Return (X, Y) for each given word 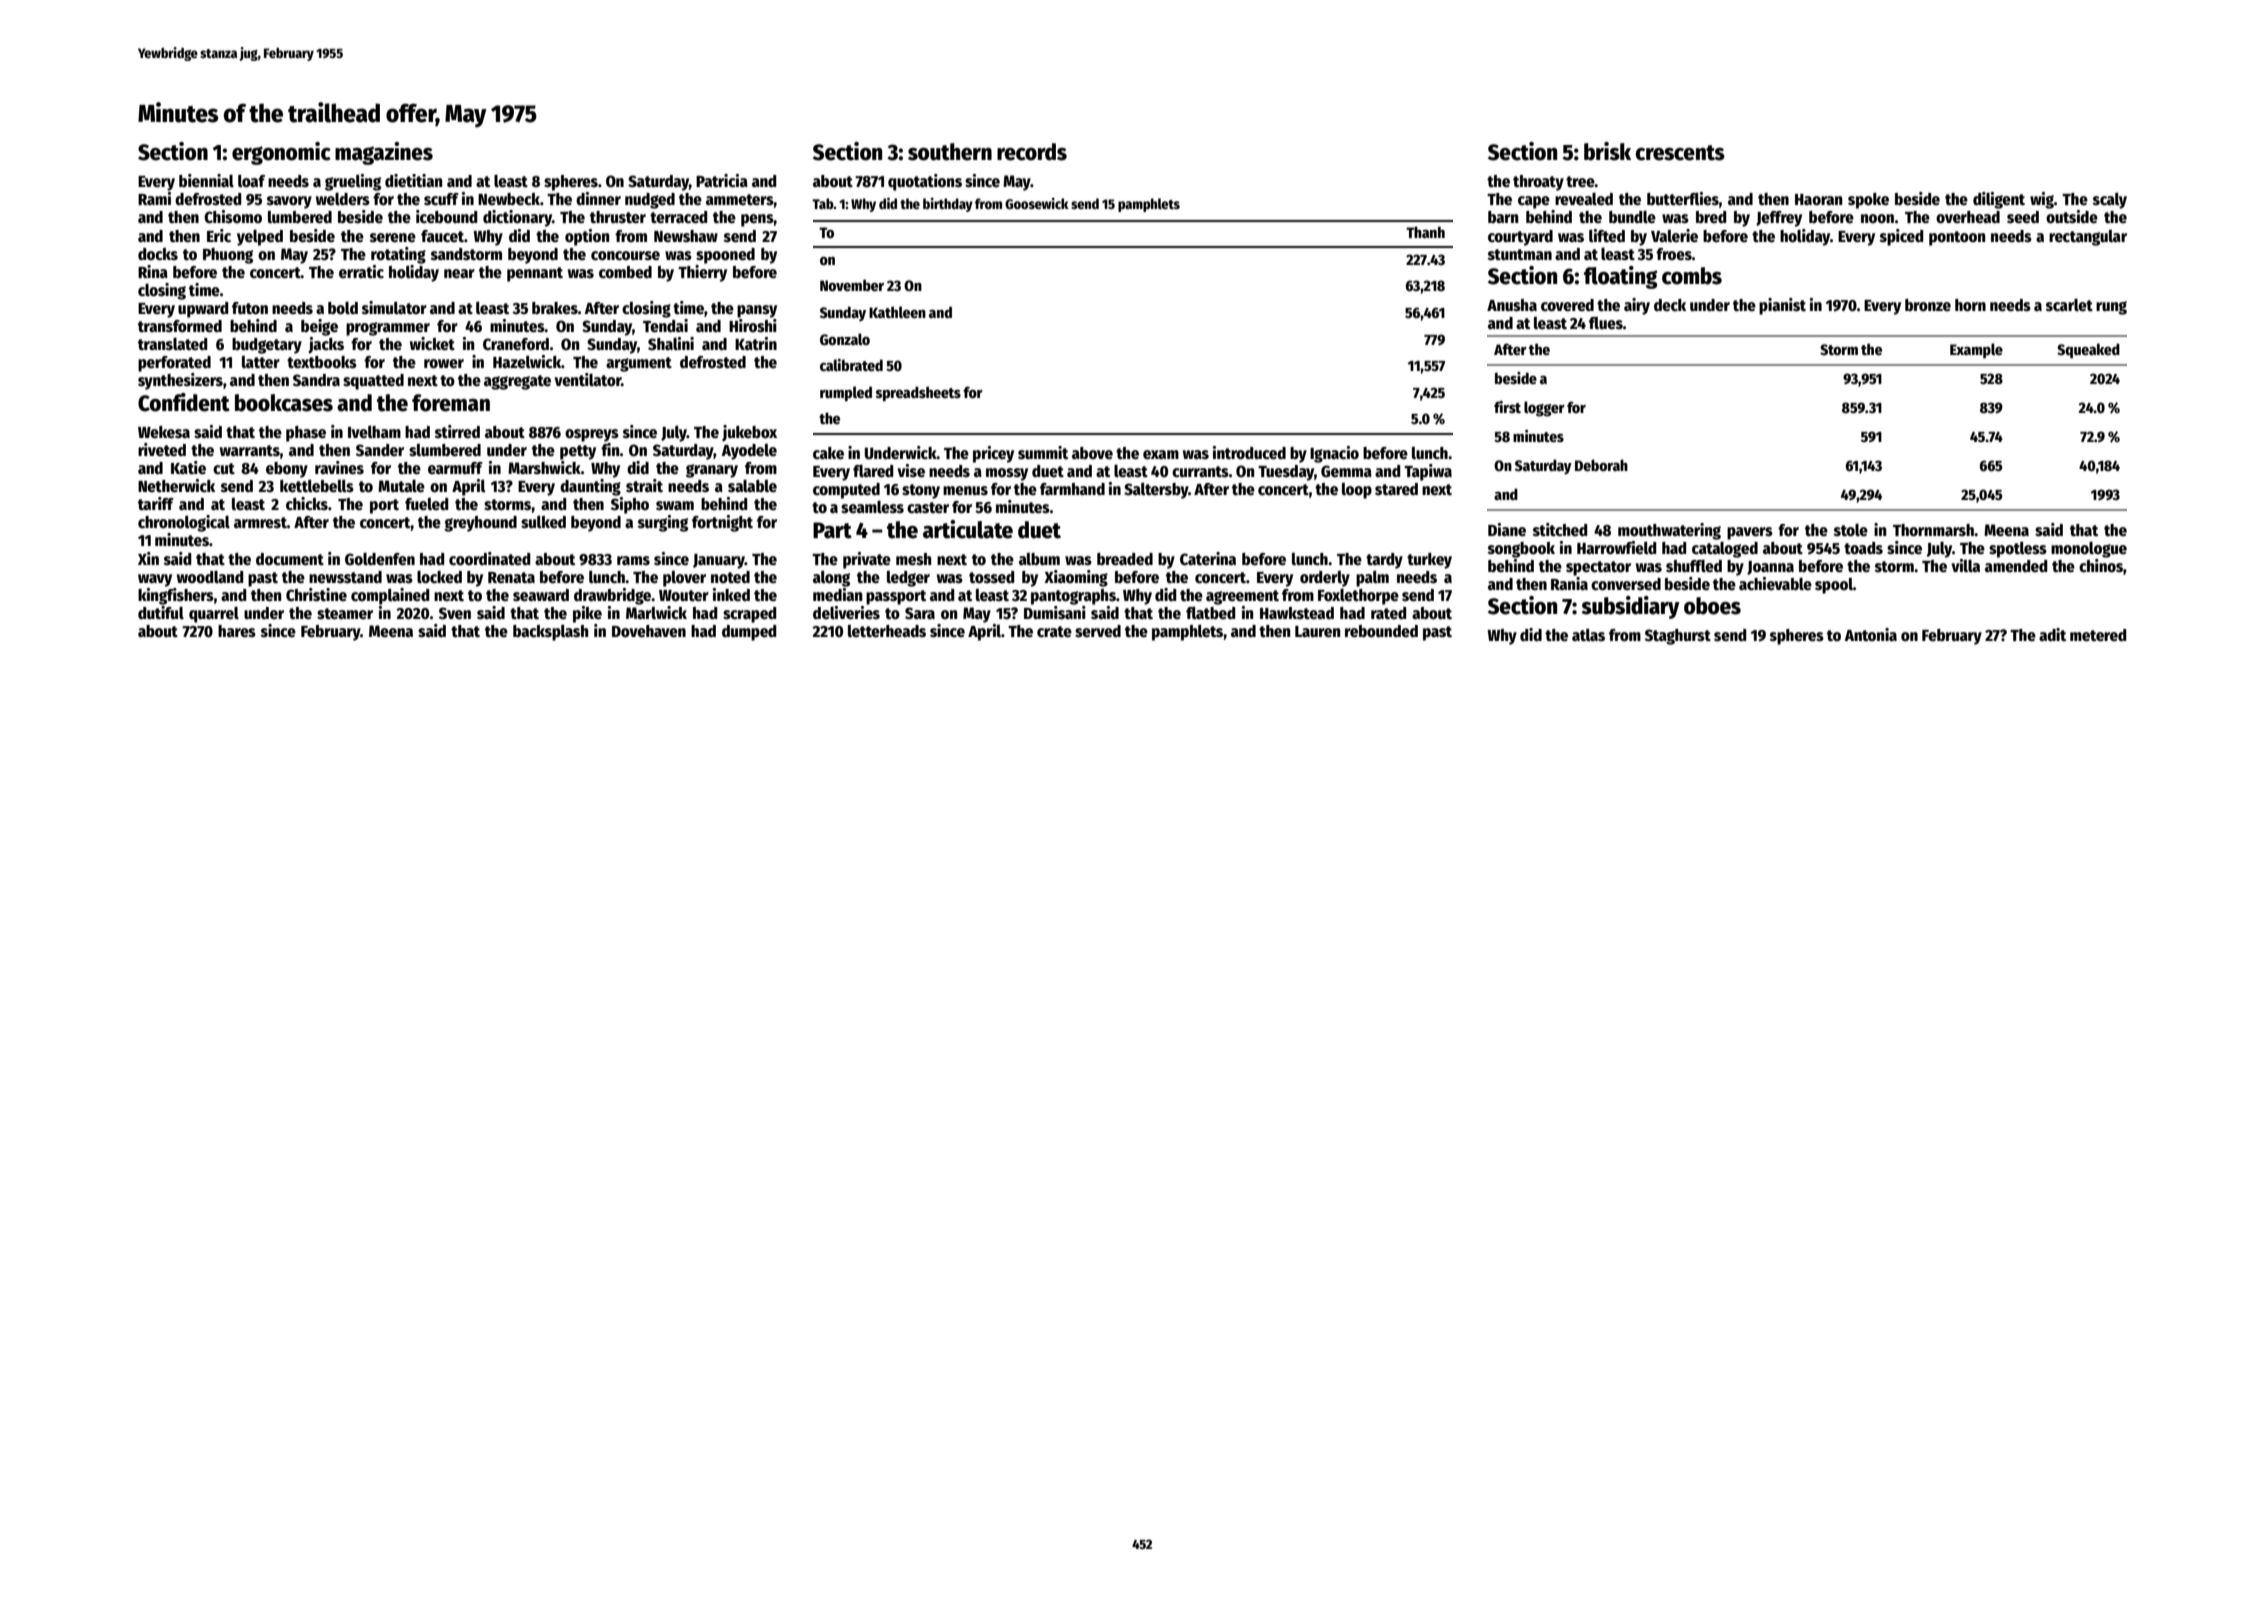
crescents (1680, 153)
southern (950, 152)
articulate (968, 529)
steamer (345, 614)
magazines (384, 153)
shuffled (1694, 565)
